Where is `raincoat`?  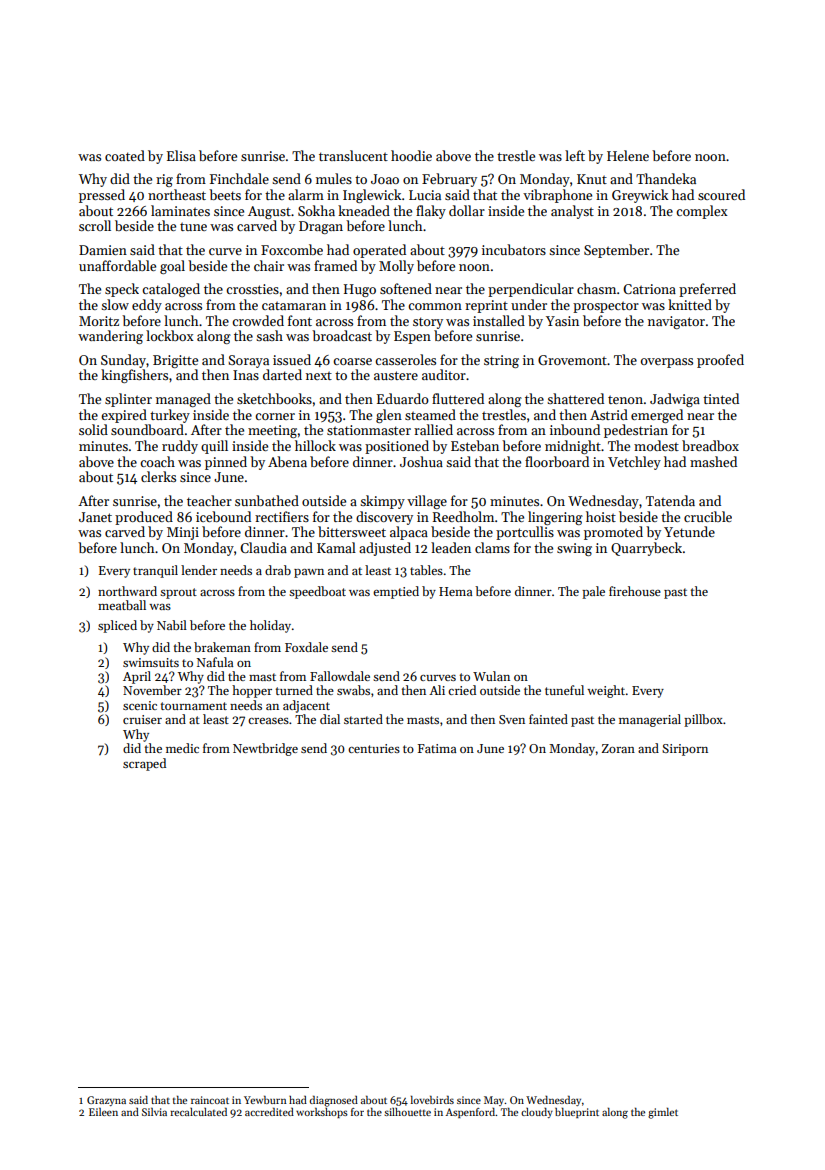
raincoat is located at coordinates (210, 1100).
